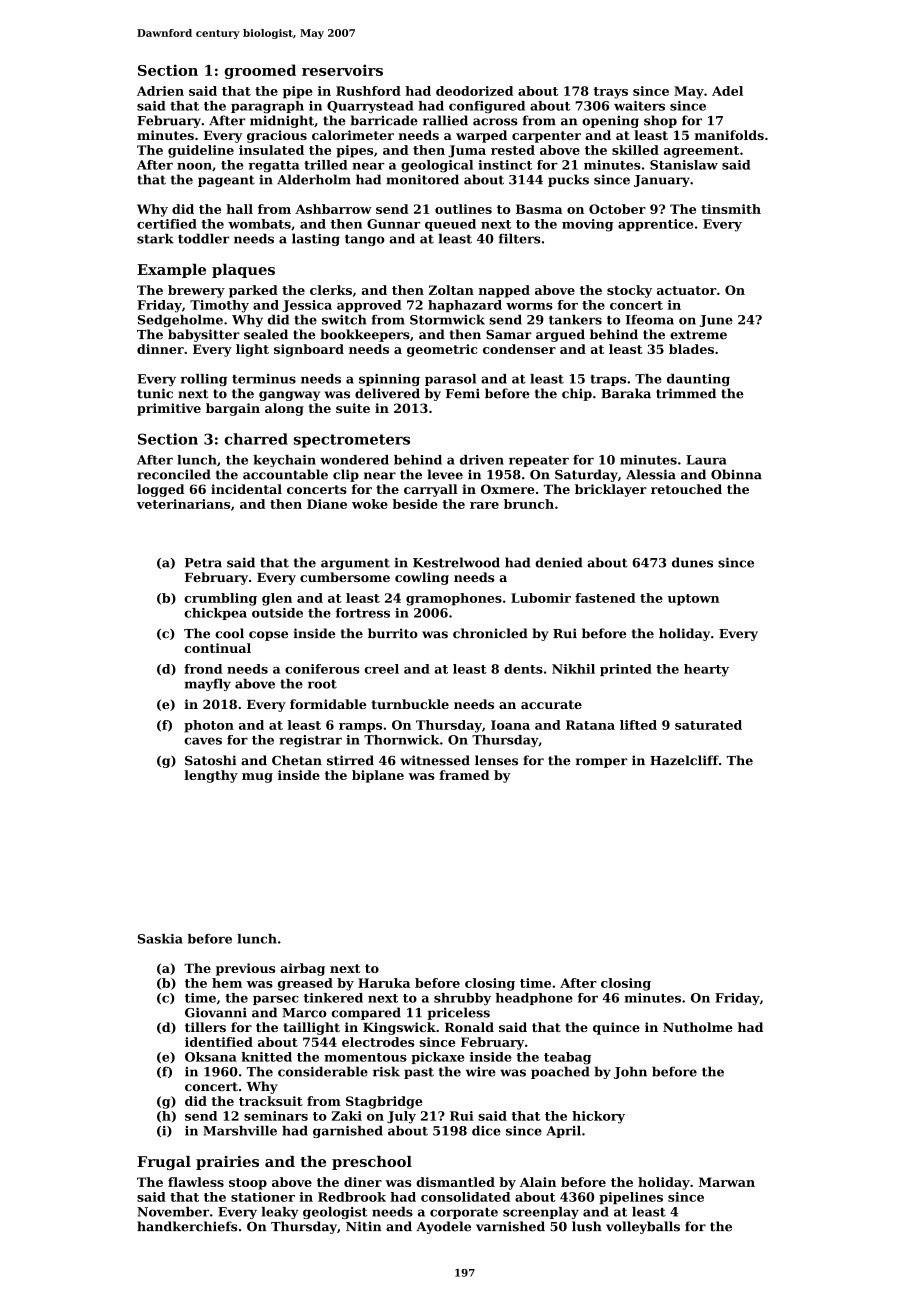 Image resolution: width=908 pixels, height=1316 pixels. What do you see at coordinates (716, 321) in the document?
I see `June` at bounding box center [716, 321].
